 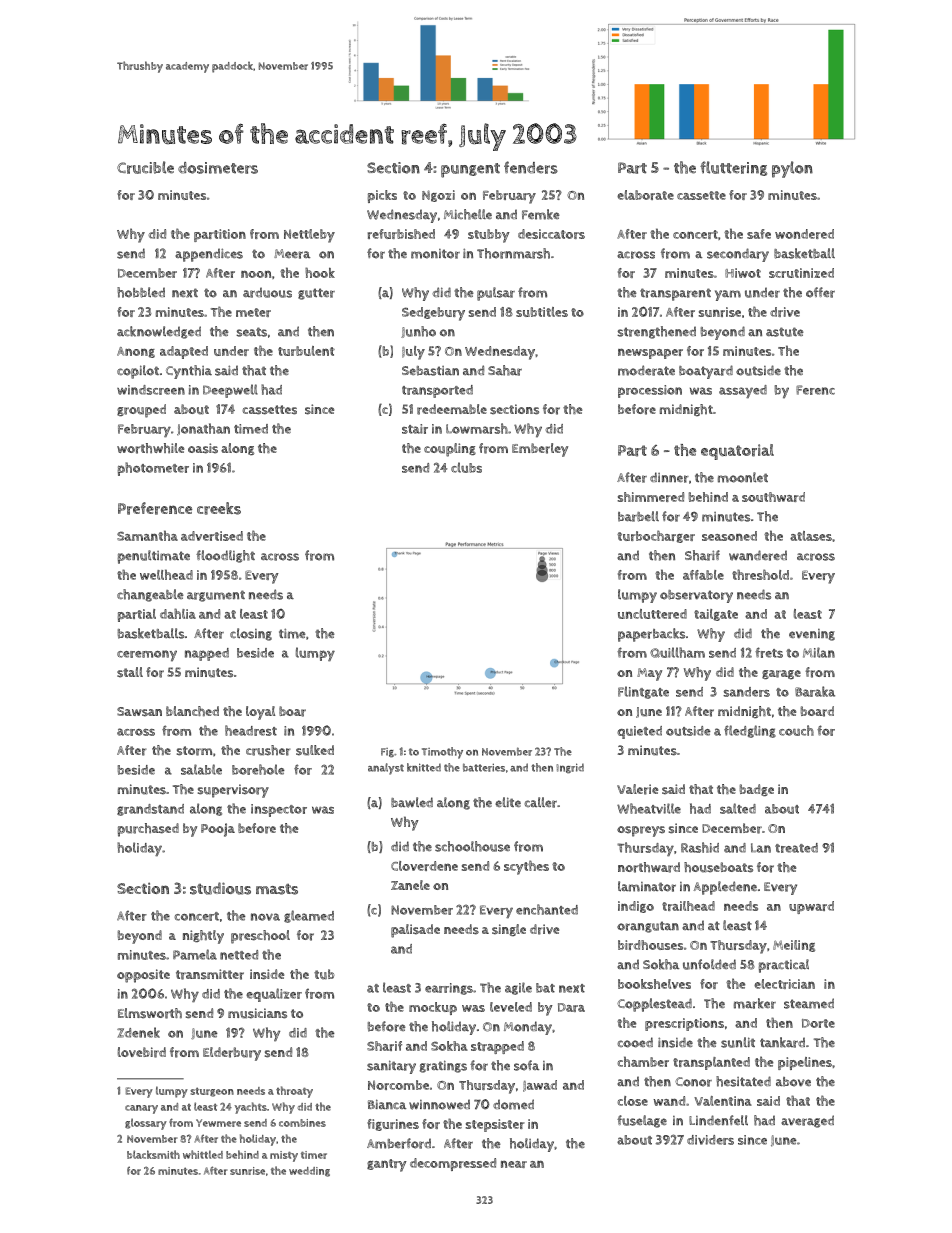 What do you see at coordinates (251, 634) in the screenshot?
I see `closing` at bounding box center [251, 634].
